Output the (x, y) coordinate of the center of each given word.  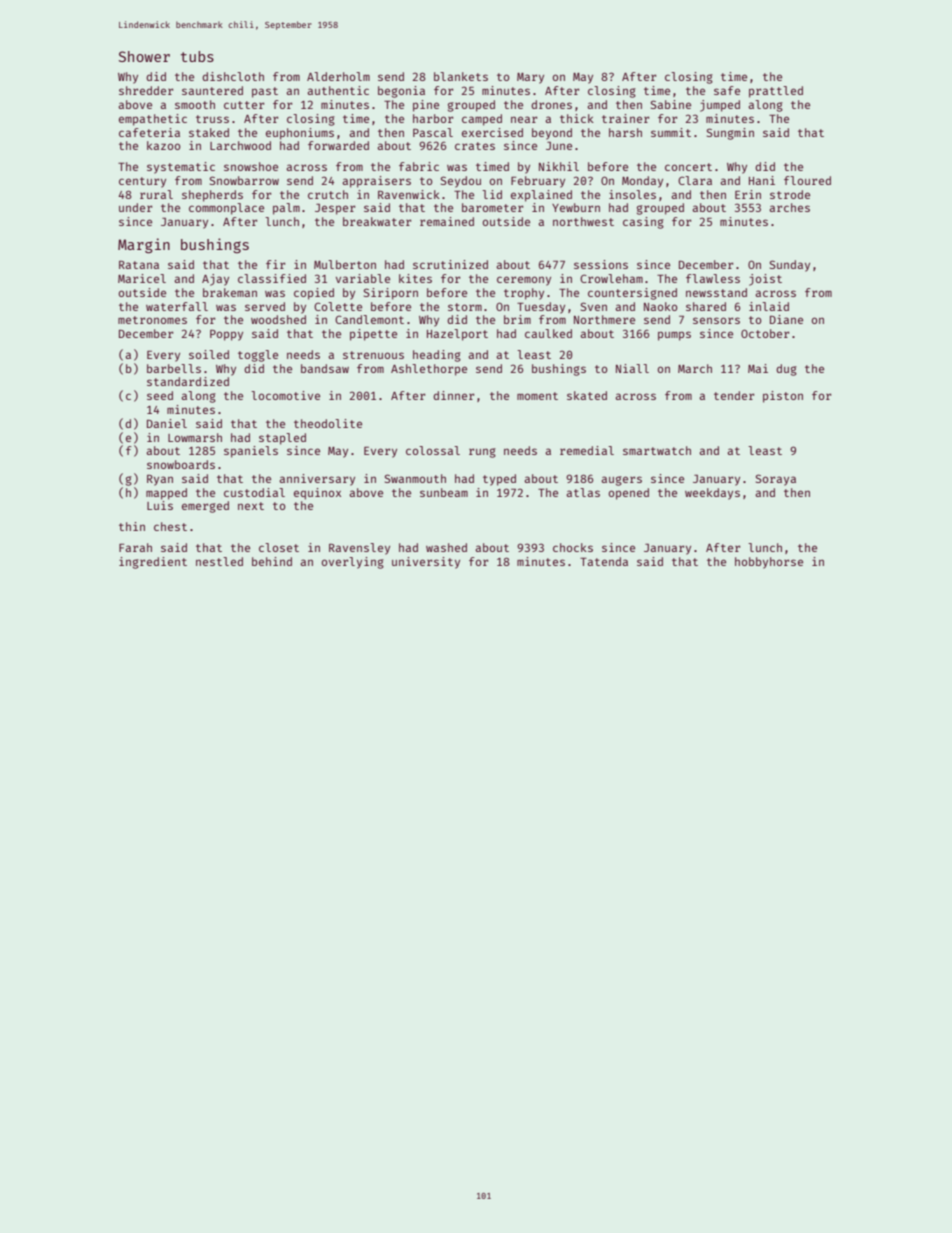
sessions (601, 264)
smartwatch (657, 450)
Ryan (160, 480)
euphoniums (300, 134)
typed (499, 480)
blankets (461, 76)
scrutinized (450, 264)
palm (286, 209)
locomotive (285, 395)
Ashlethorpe (429, 370)
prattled (776, 92)
